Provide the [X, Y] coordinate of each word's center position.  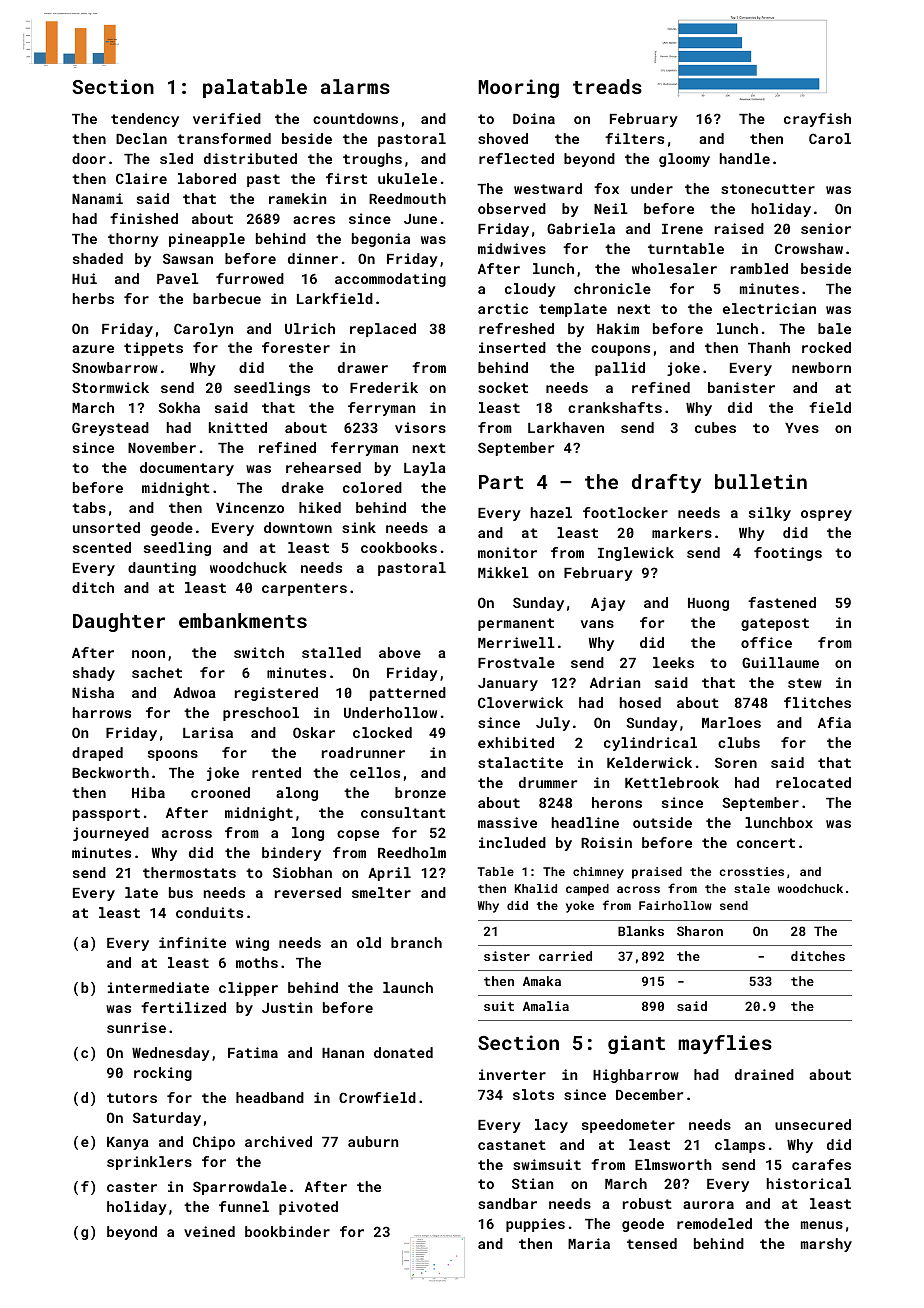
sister [507, 956]
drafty [666, 483]
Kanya [128, 1143]
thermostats [189, 872]
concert [766, 843]
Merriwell [516, 642]
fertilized [183, 1007]
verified [227, 118]
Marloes [731, 722]
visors [420, 427]
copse [358, 835]
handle [745, 158]
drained [764, 1074]
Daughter [119, 622]
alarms [355, 86]
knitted [238, 427]
